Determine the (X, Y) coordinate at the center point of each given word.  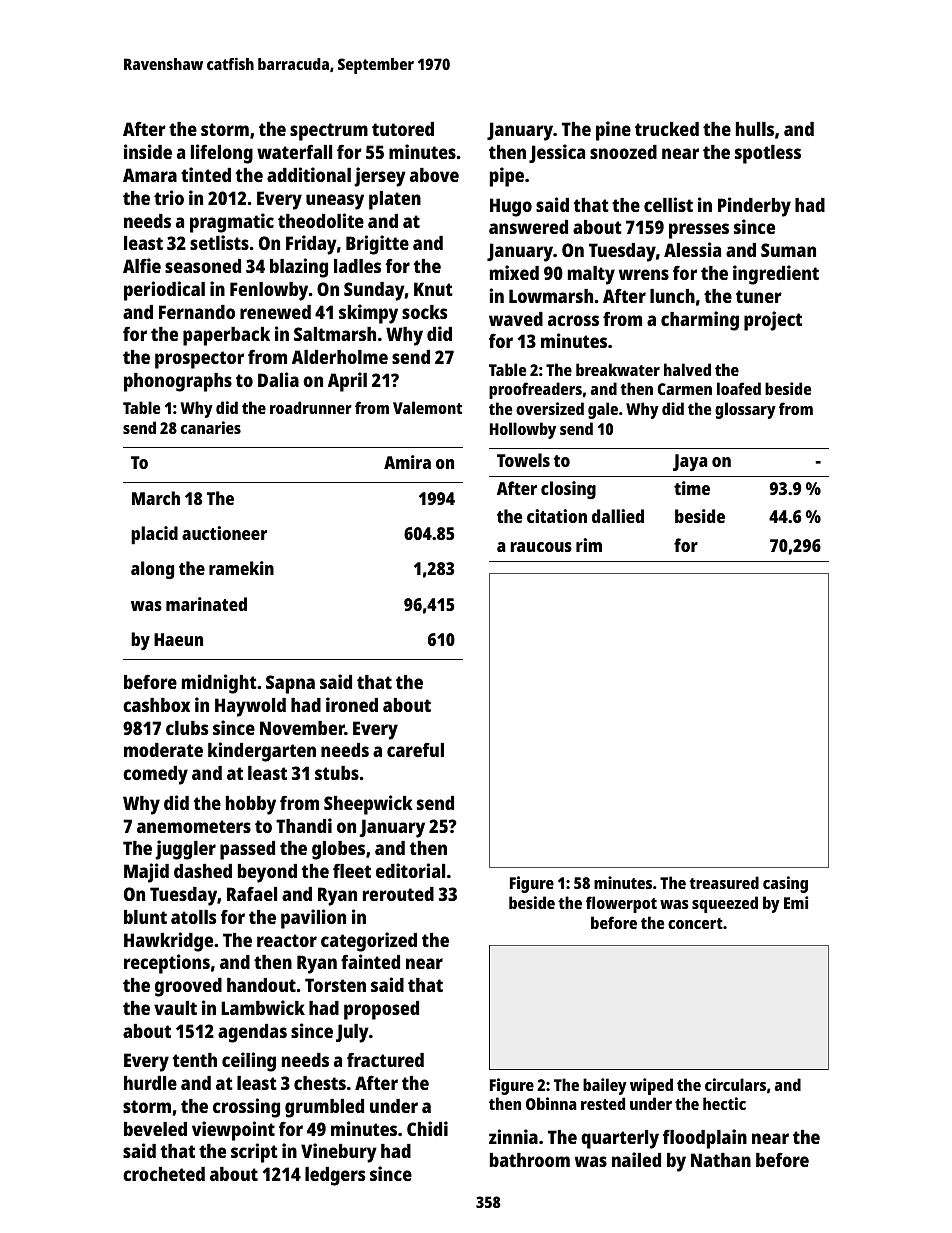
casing (785, 884)
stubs (337, 773)
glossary (745, 410)
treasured (724, 882)
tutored (403, 129)
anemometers (194, 826)
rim (589, 545)
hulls (755, 129)
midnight (219, 684)
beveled (155, 1129)
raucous (541, 547)
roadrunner (311, 407)
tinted (206, 174)
